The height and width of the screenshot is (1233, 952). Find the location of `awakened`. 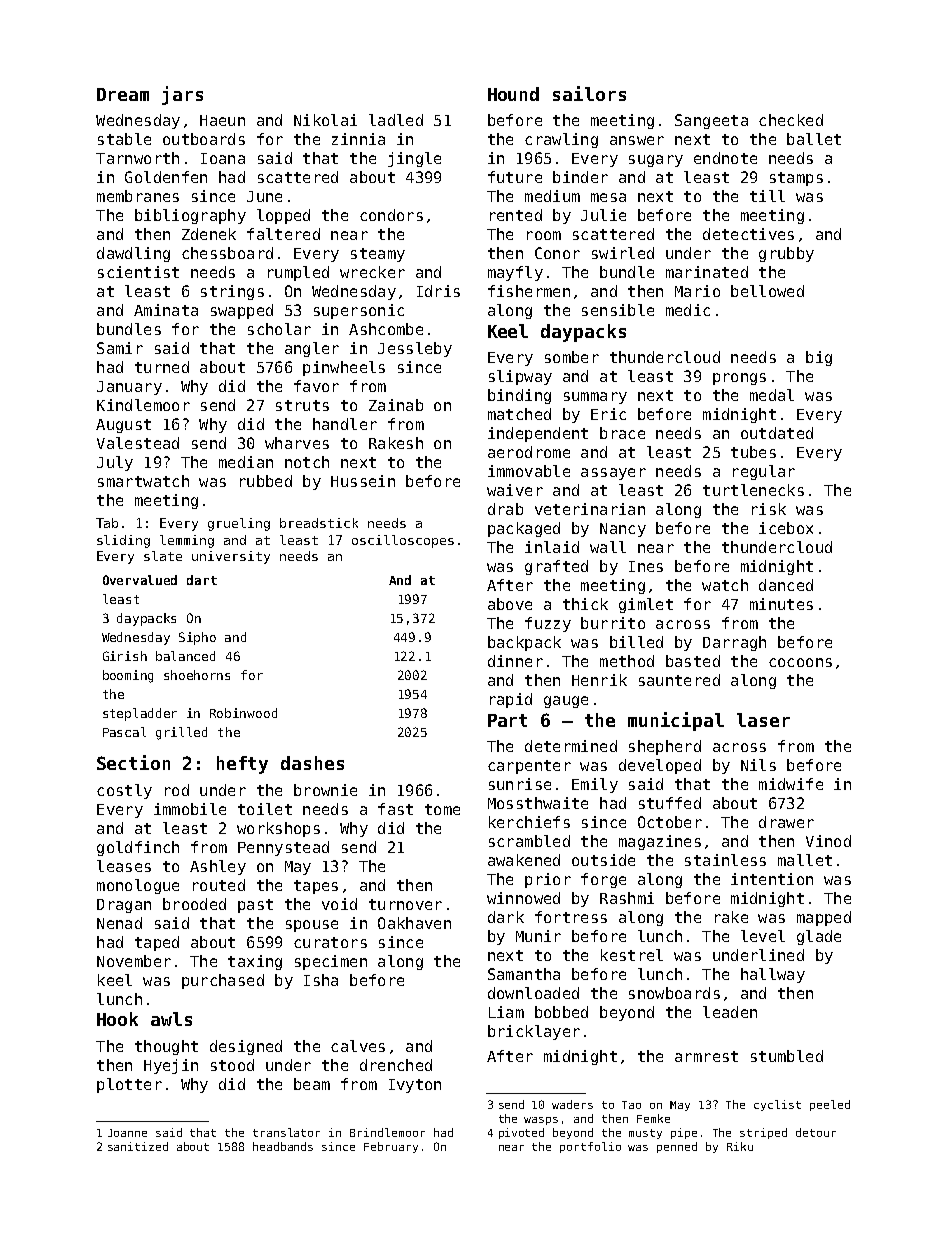

awakened is located at coordinates (524, 860).
